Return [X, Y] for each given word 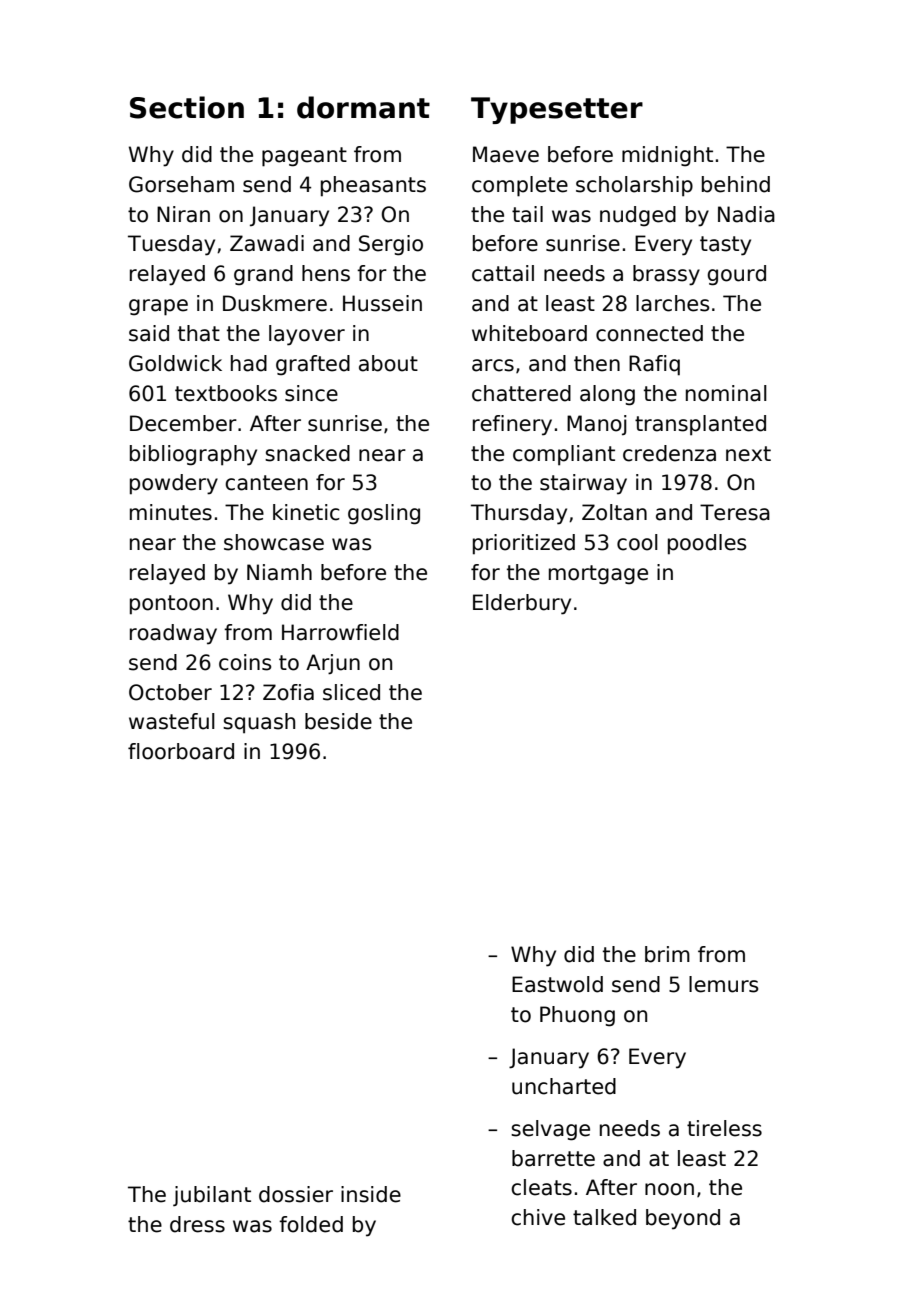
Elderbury [522, 604]
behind [736, 184]
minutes [171, 512]
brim [667, 954]
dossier [296, 1194]
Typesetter [557, 110]
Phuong [577, 1016]
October [170, 692]
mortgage [598, 575]
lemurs [723, 984]
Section [187, 107]
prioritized [524, 544]
